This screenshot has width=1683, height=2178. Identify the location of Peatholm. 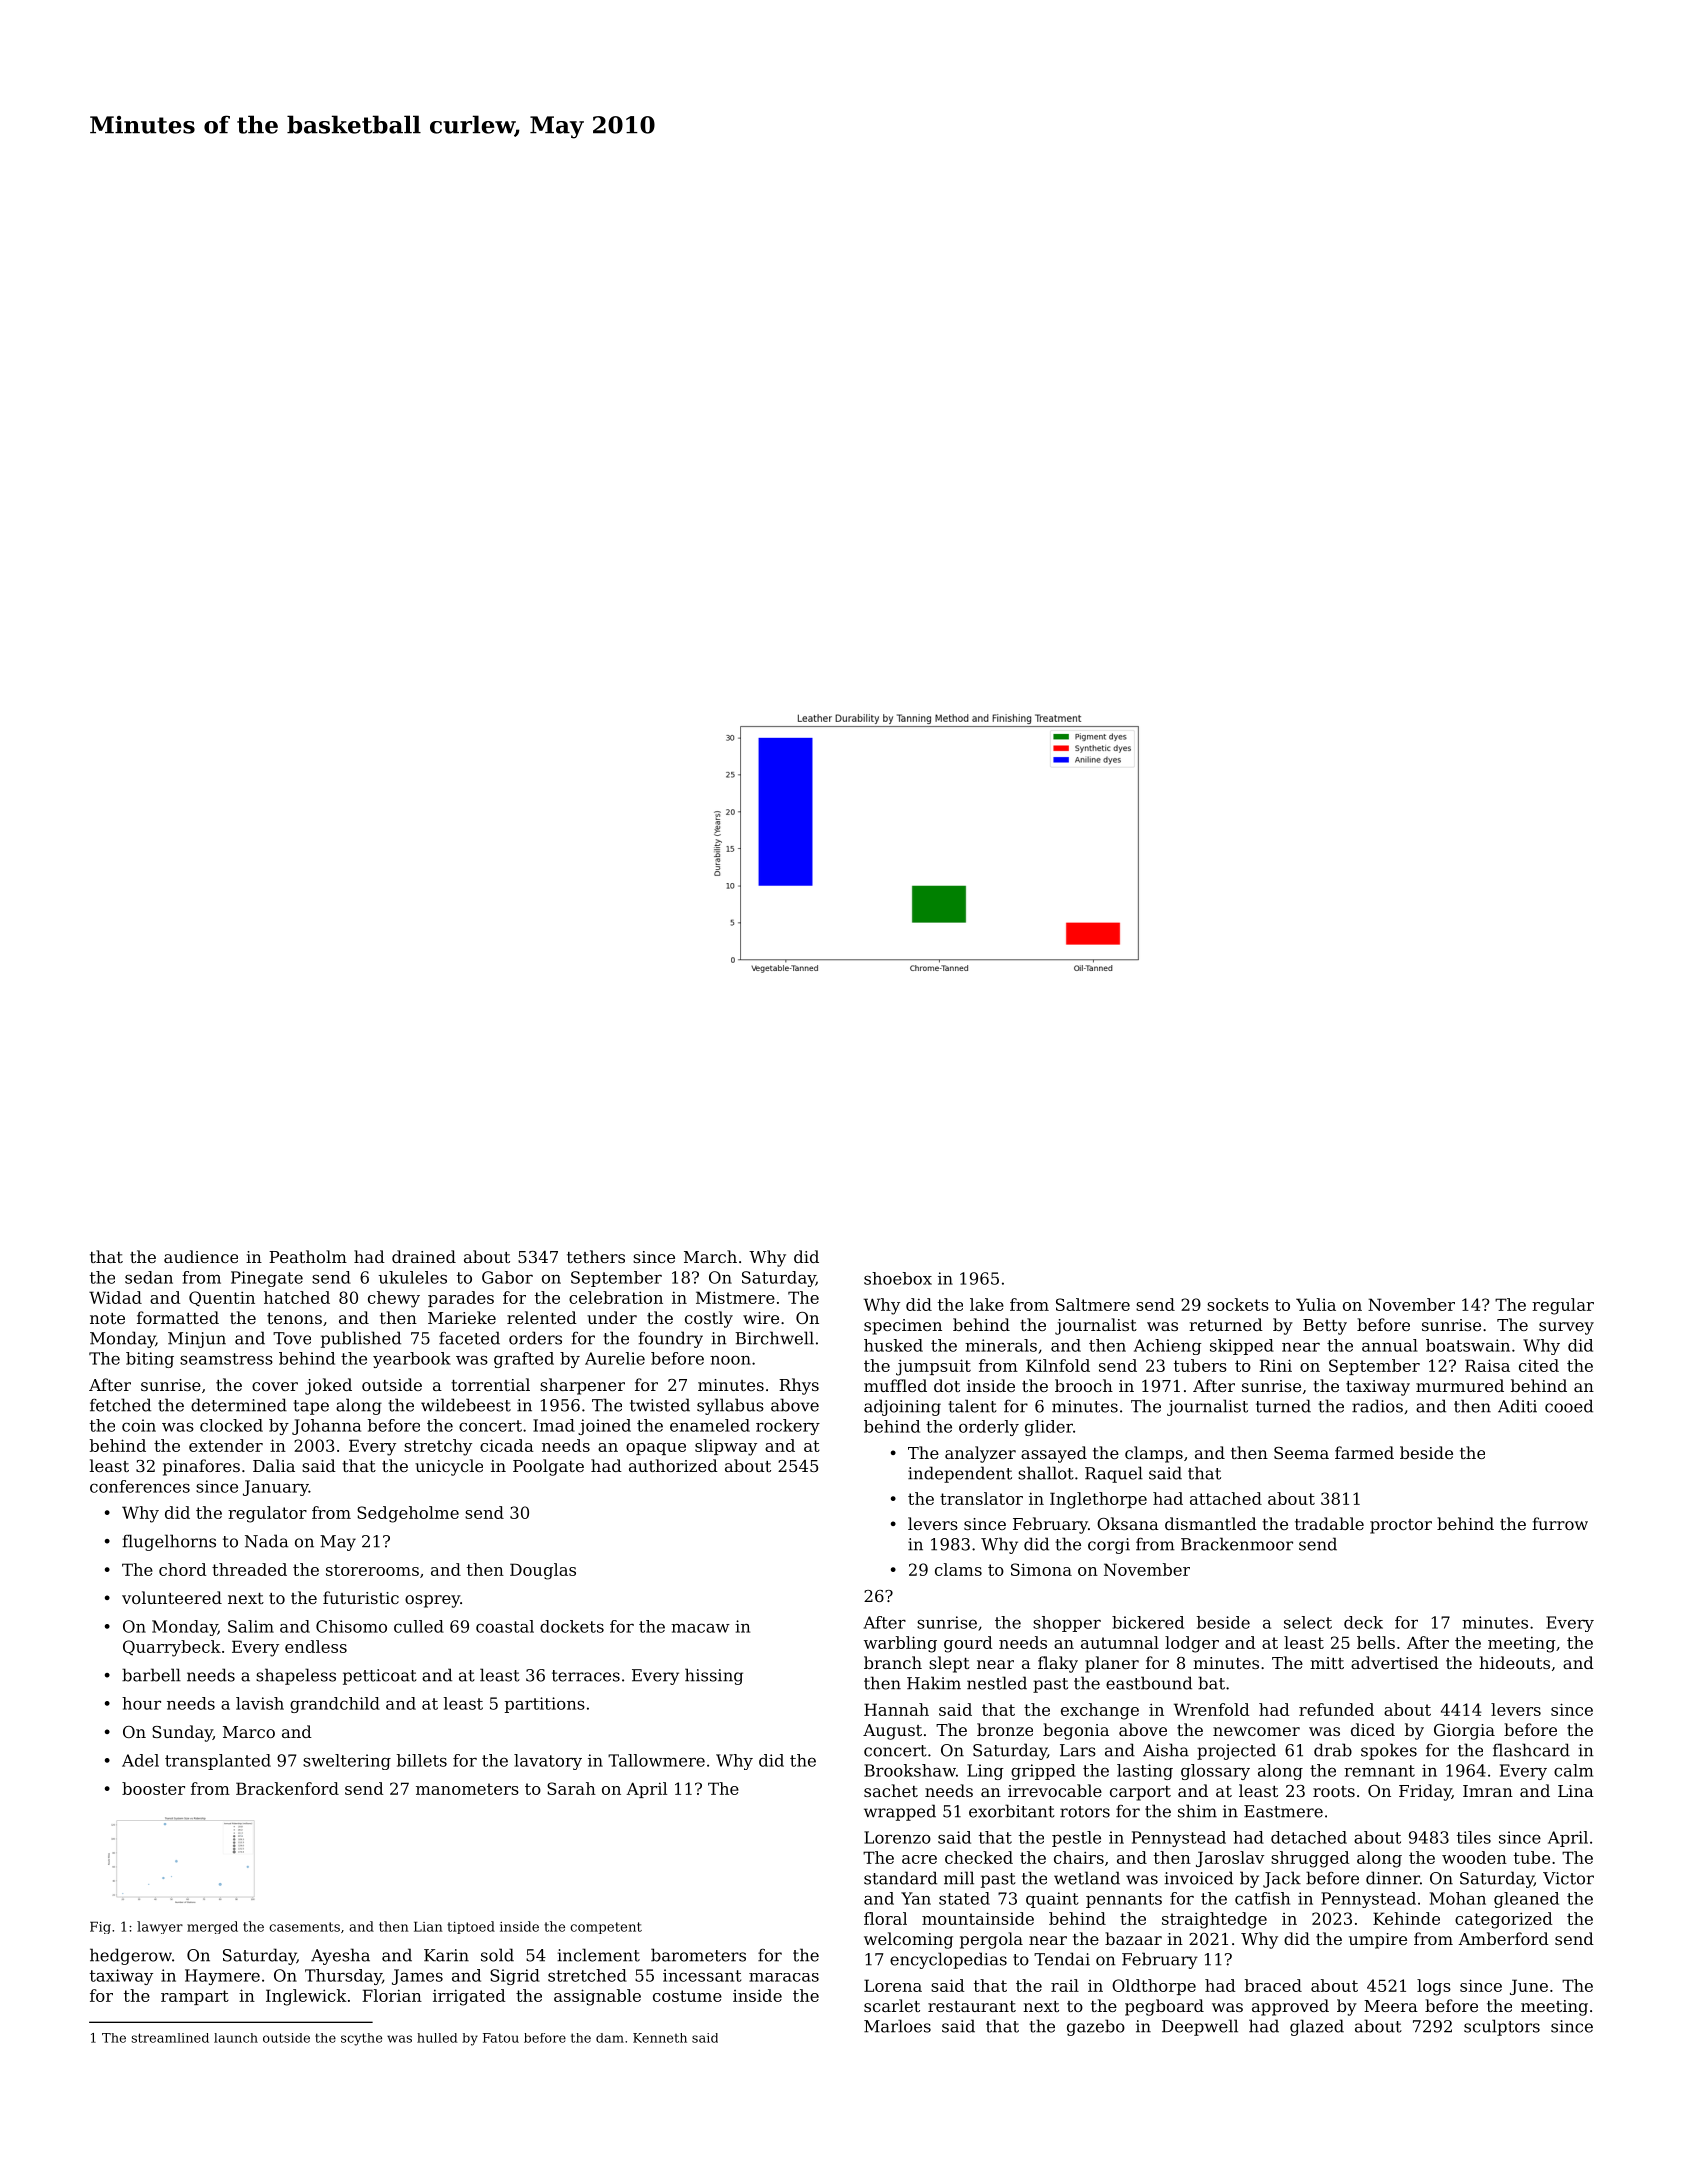
(308, 1256).
